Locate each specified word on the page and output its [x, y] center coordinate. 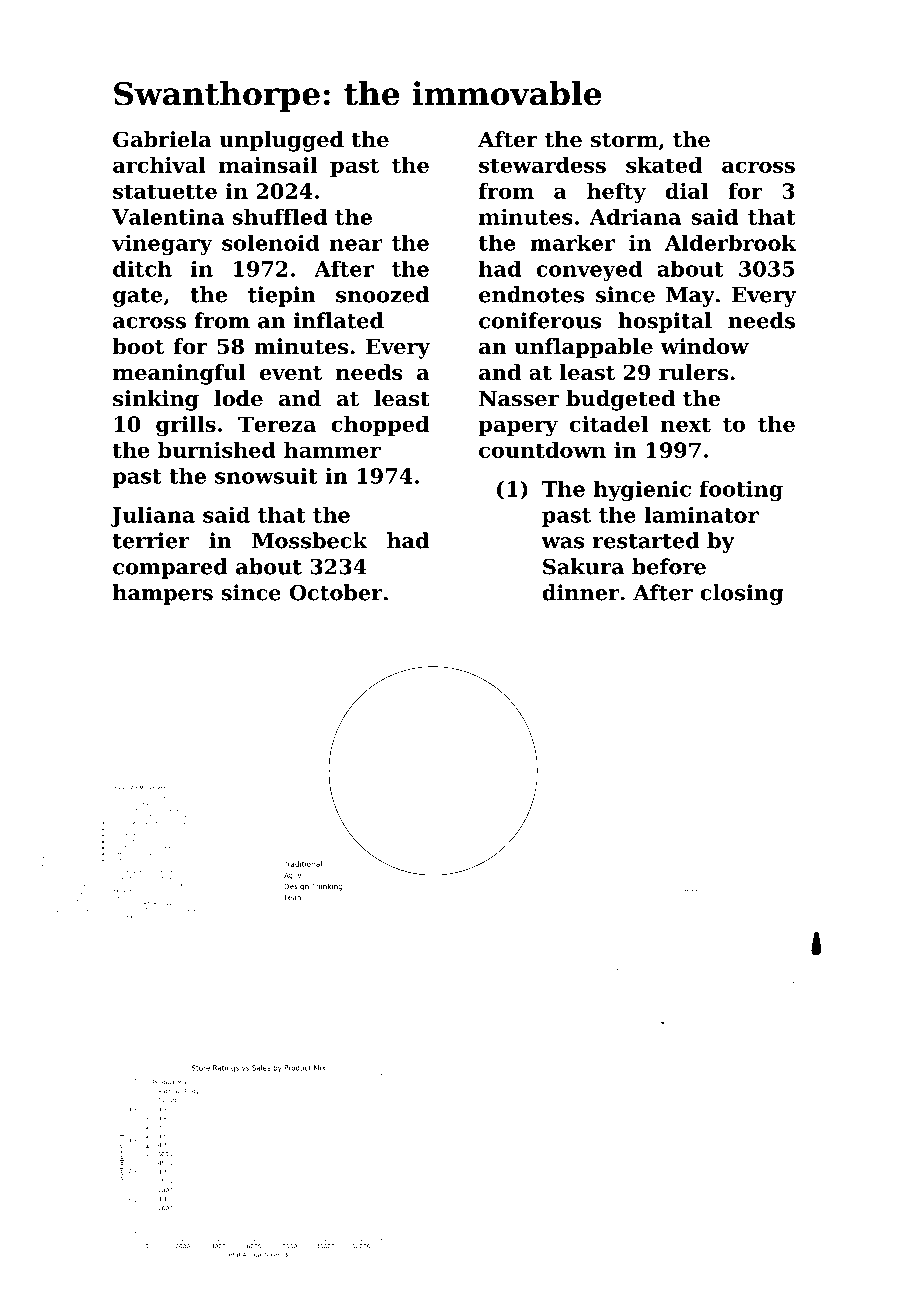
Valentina [168, 217]
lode [238, 398]
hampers [163, 594]
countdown [542, 450]
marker [572, 242]
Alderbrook [730, 242]
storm [624, 140]
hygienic [642, 491]
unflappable [584, 348]
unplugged [281, 141]
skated [664, 165]
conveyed [589, 270]
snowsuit [266, 476]
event [291, 373]
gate [137, 297]
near [356, 245]
